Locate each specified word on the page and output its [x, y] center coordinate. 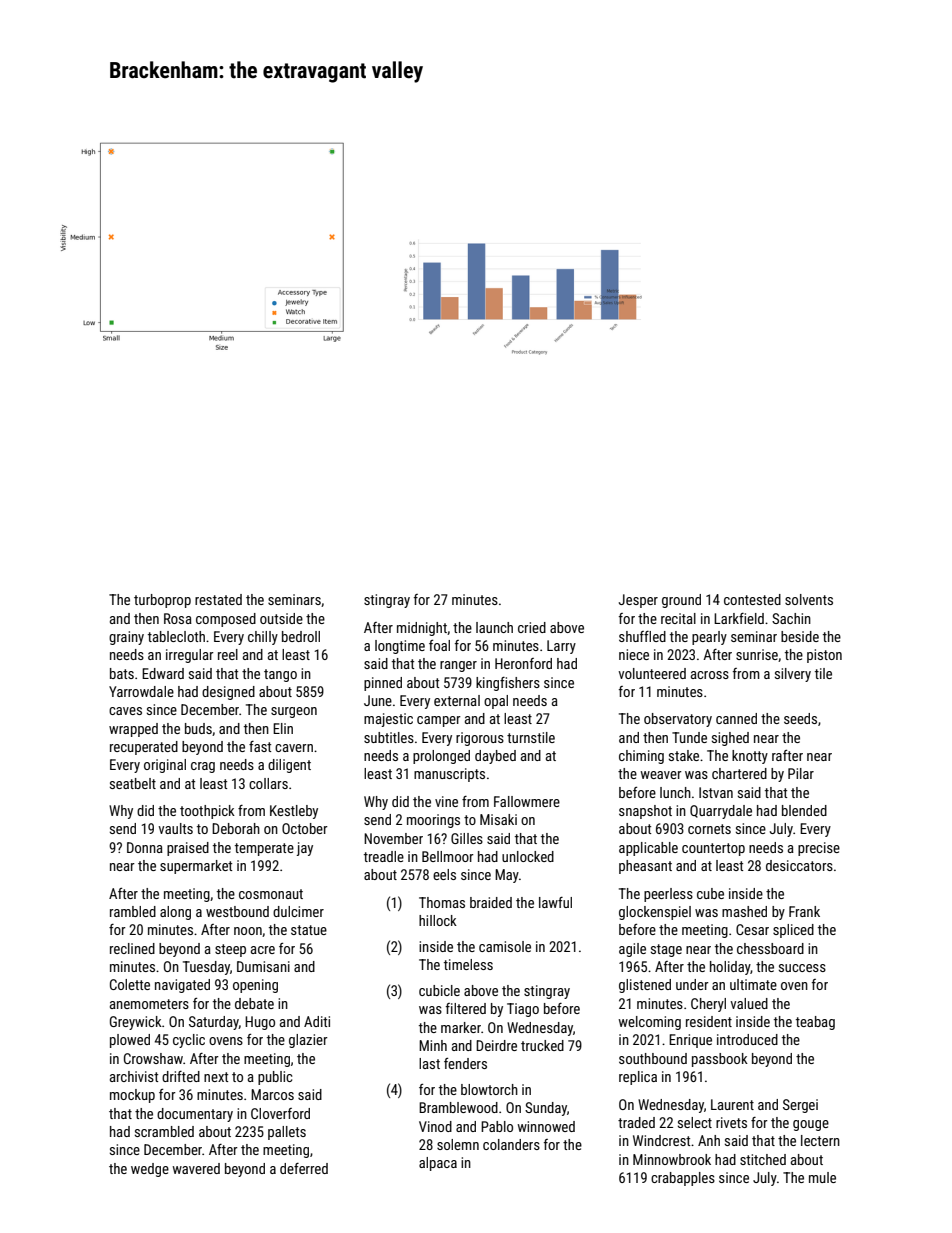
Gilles [467, 838]
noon [248, 931]
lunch [675, 792]
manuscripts [449, 775]
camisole [505, 946]
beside [800, 636]
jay [305, 849]
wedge [150, 1170]
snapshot [645, 812]
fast [260, 746]
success [802, 968]
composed [226, 620]
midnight [422, 629]
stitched [763, 1159]
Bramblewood [458, 1107]
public [275, 1078]
